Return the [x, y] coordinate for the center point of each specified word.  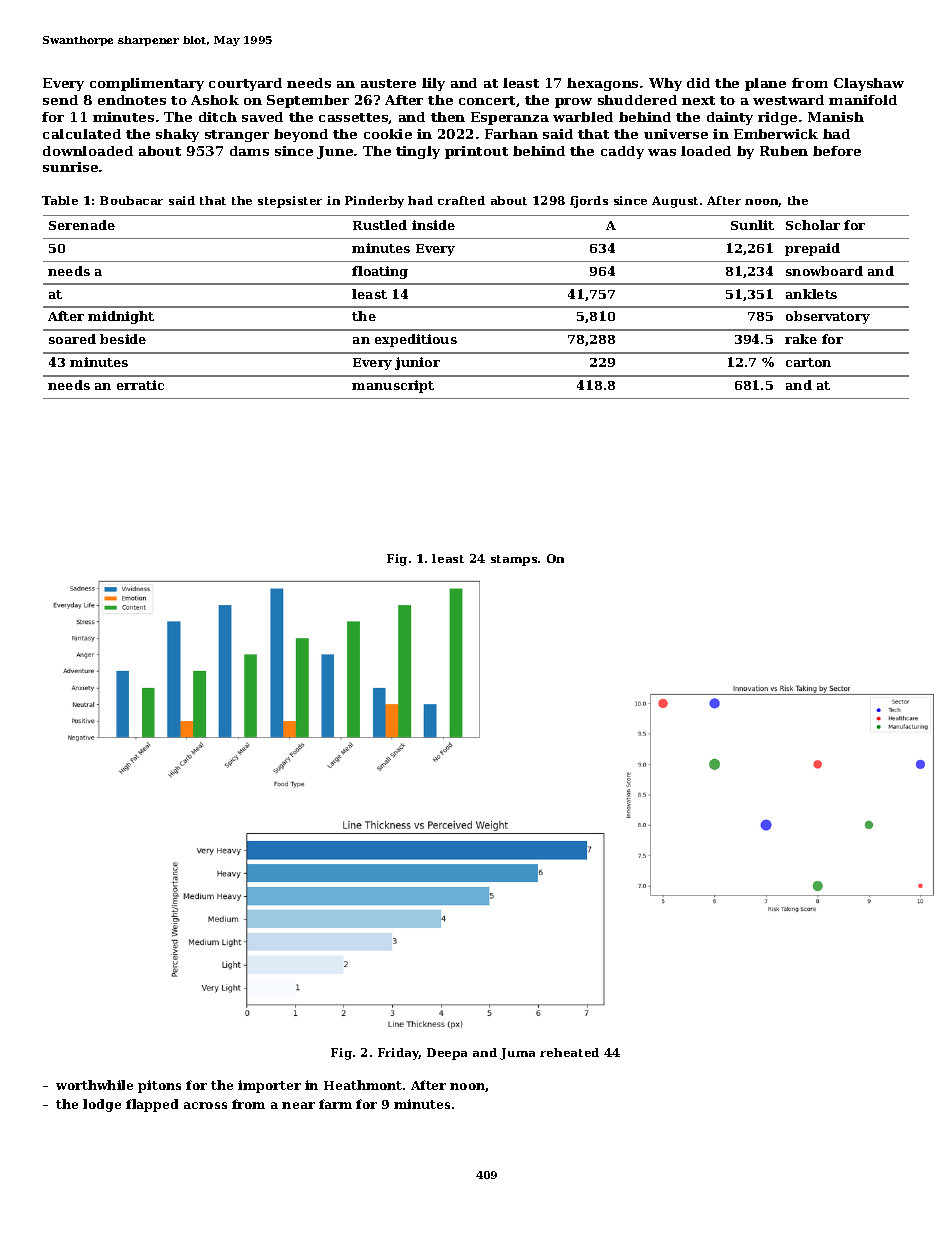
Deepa [447, 1054]
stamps [514, 560]
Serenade [82, 225]
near [298, 1105]
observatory [828, 317]
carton [808, 362]
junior [417, 363]
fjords [589, 202]
